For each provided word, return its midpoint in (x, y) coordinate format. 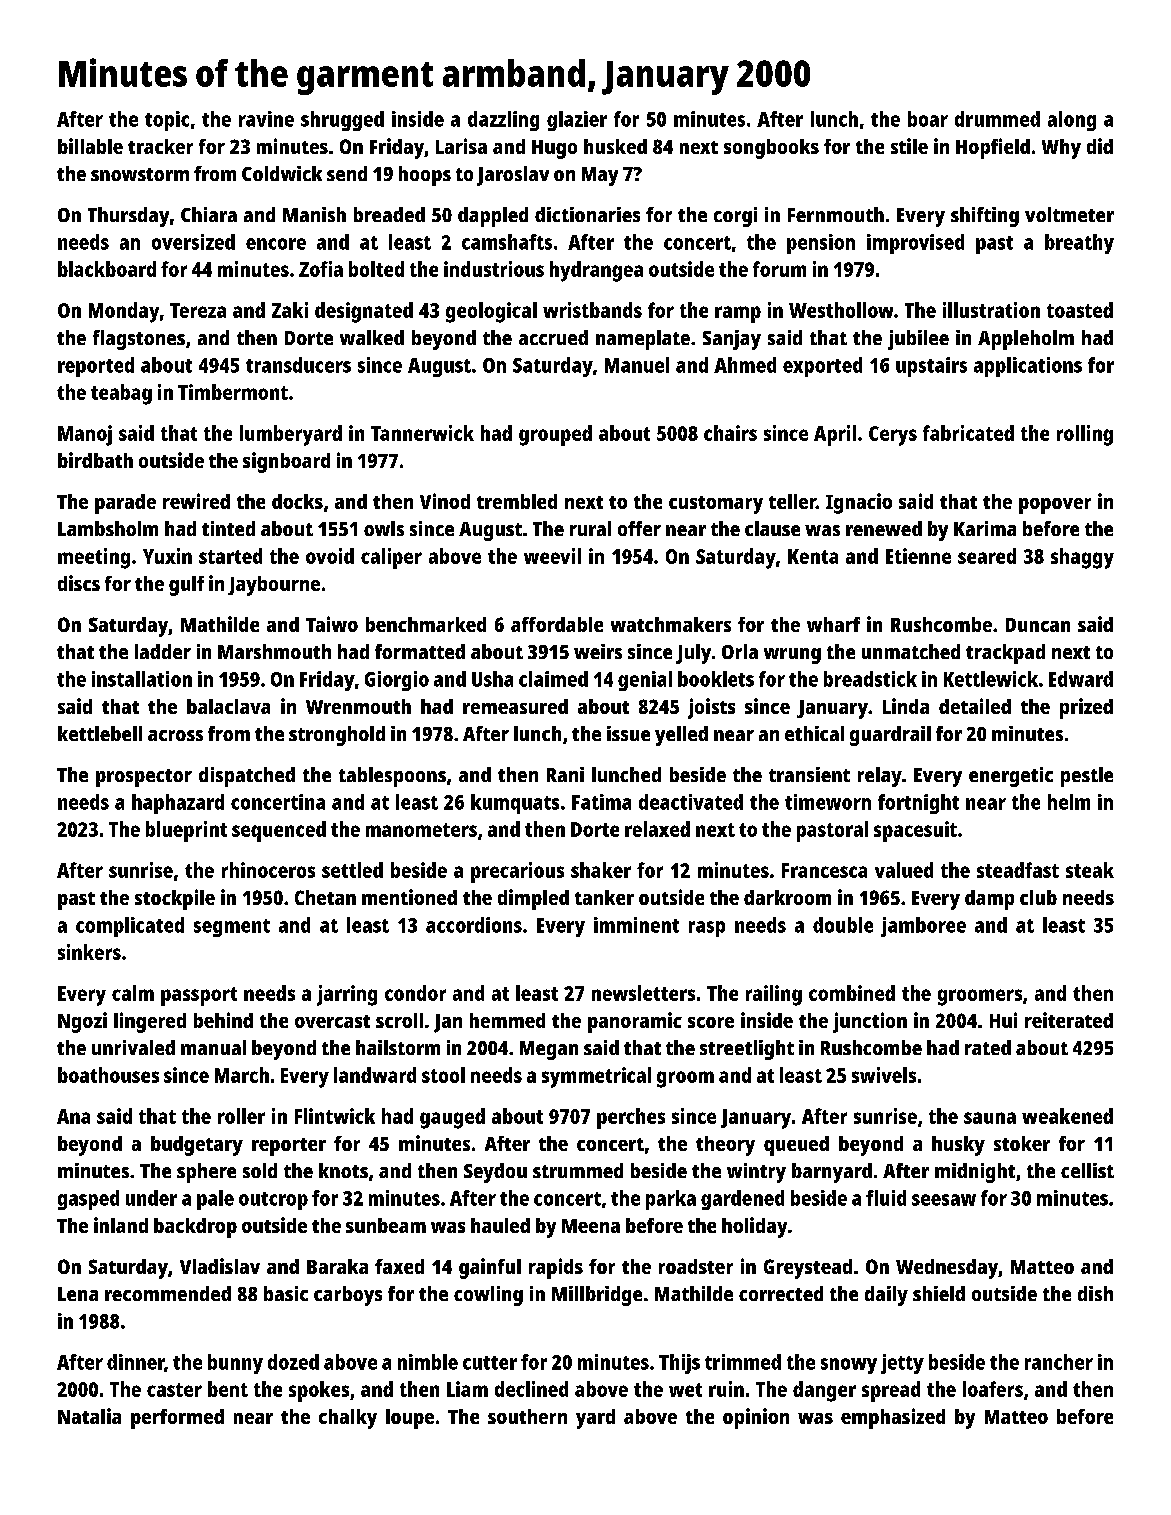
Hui (1003, 1020)
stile (909, 146)
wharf (833, 624)
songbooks (771, 149)
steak (1090, 870)
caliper (391, 558)
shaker (601, 870)
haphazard (178, 804)
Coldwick (282, 173)
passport (199, 996)
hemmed (507, 1020)
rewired (196, 501)
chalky (348, 1419)
